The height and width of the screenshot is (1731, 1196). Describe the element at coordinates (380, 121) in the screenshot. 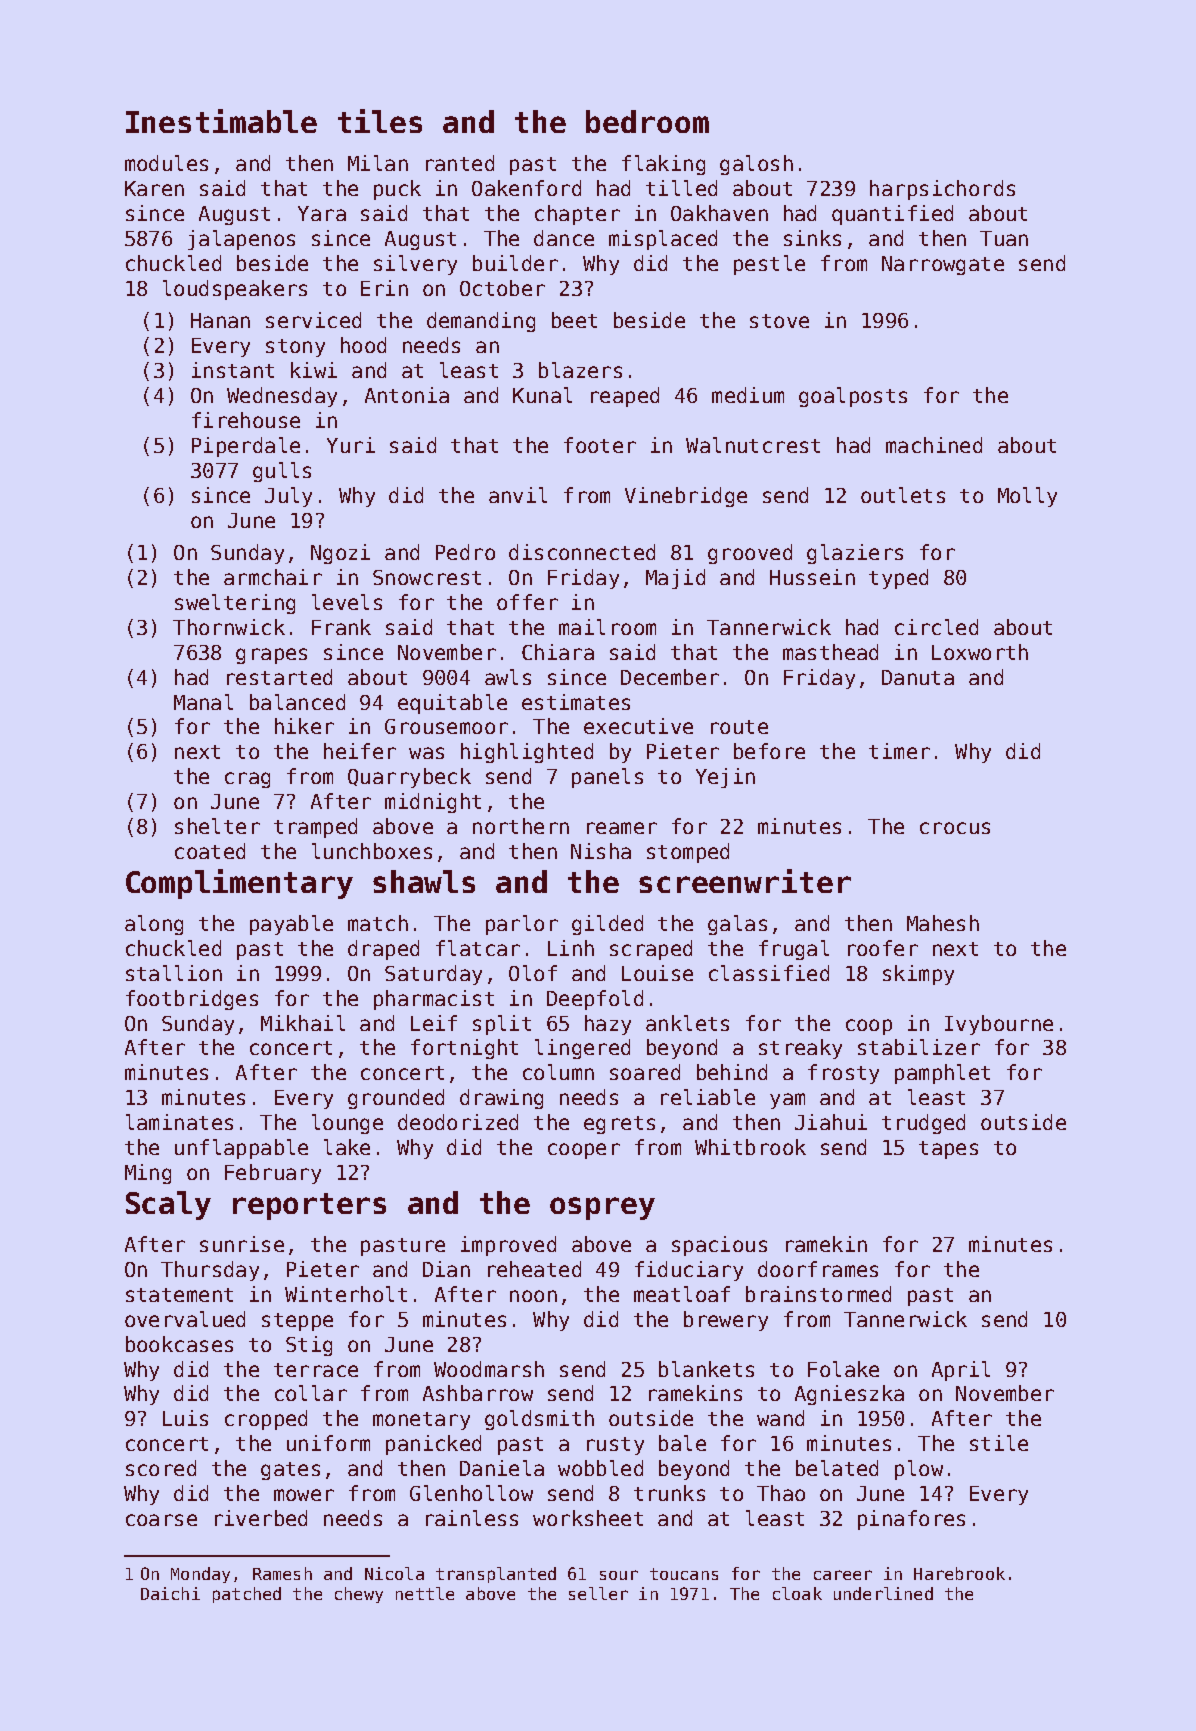

I see `tiles` at that location.
